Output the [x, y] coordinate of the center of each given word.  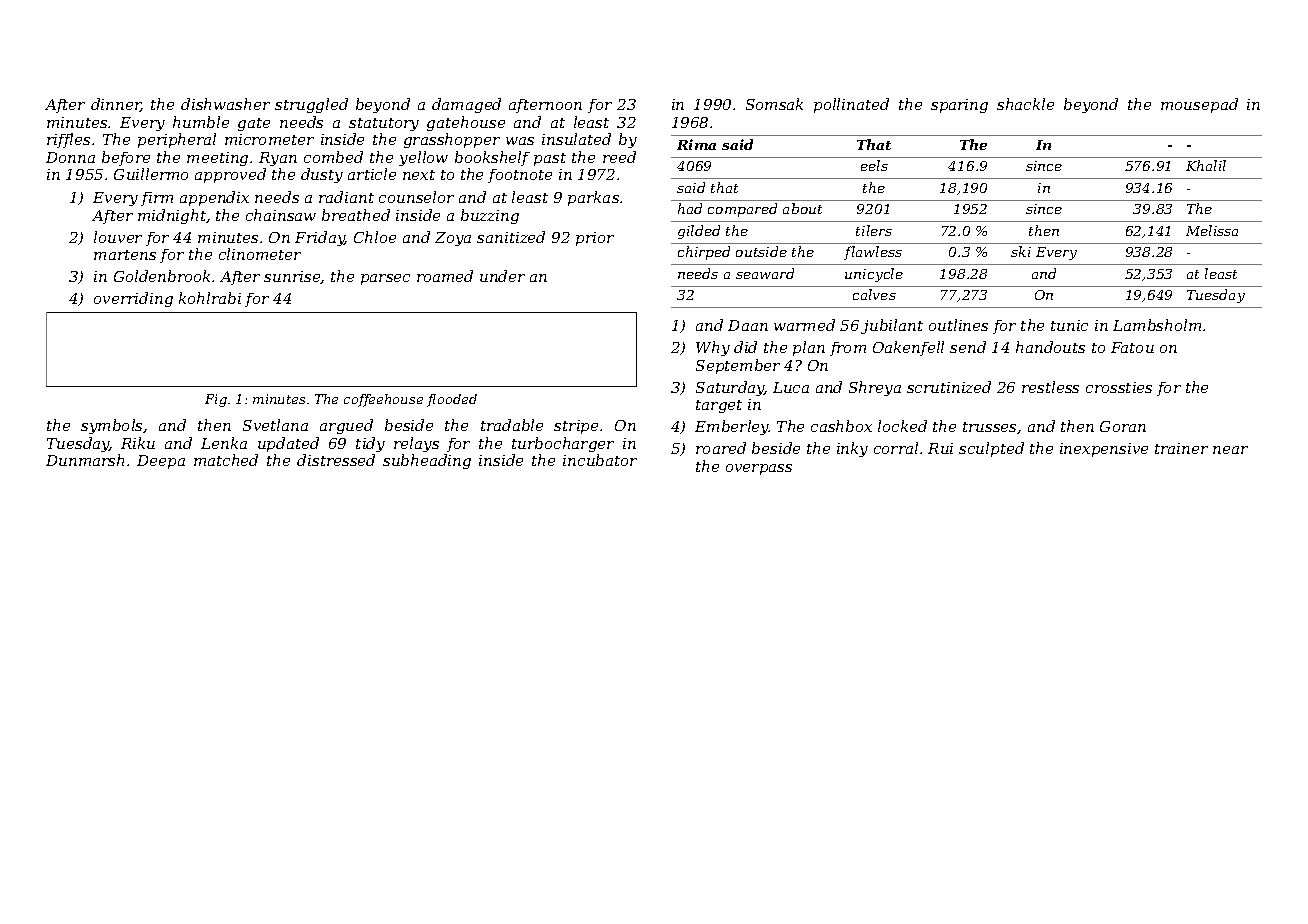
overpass [759, 469]
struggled [311, 105]
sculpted [991, 449]
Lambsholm [1157, 325]
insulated [576, 139]
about [802, 208]
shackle [1025, 104]
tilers [874, 230]
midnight [172, 216]
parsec [385, 279]
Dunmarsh [85, 460]
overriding [133, 299]
